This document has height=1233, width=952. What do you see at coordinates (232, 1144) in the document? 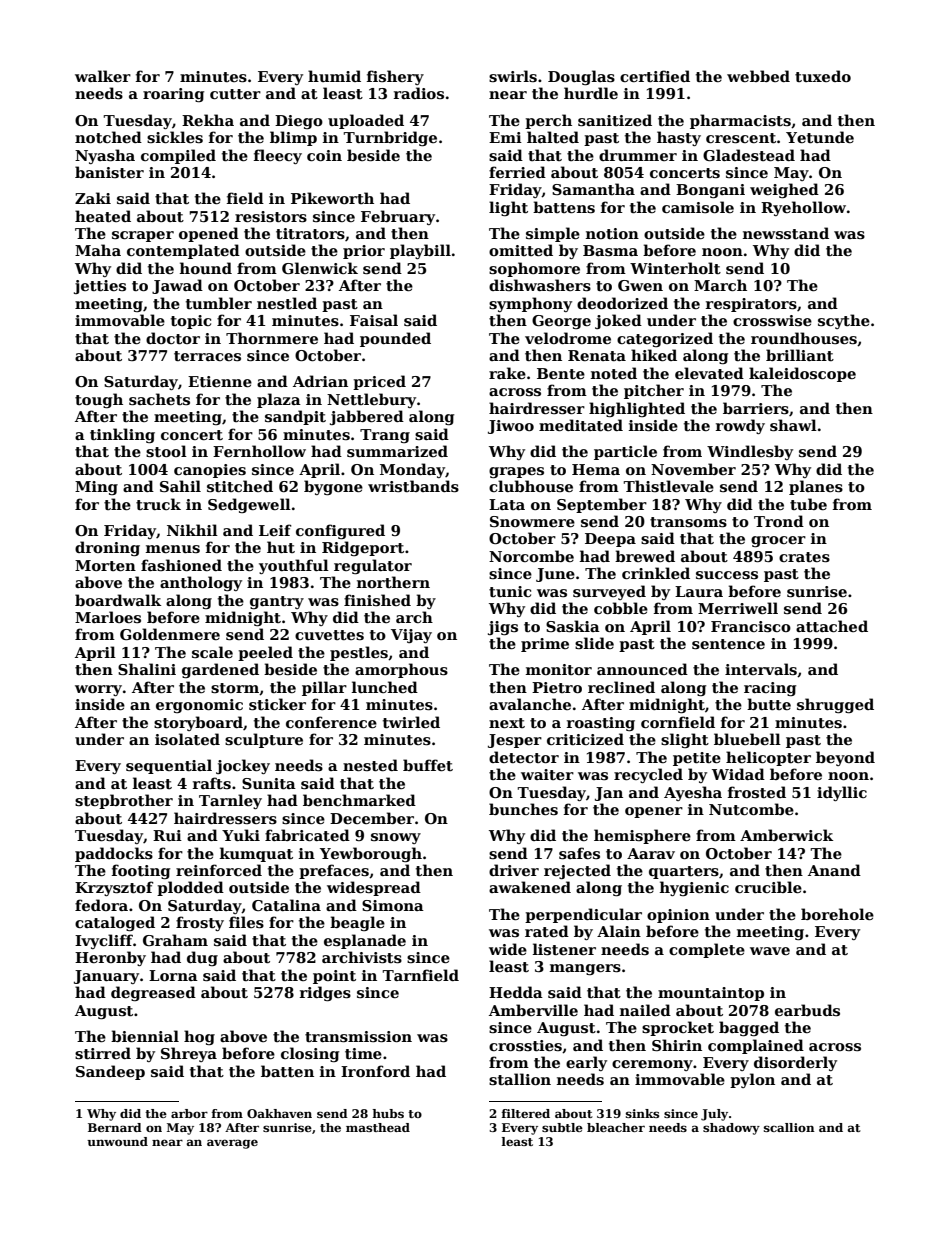
I see `average` at bounding box center [232, 1144].
